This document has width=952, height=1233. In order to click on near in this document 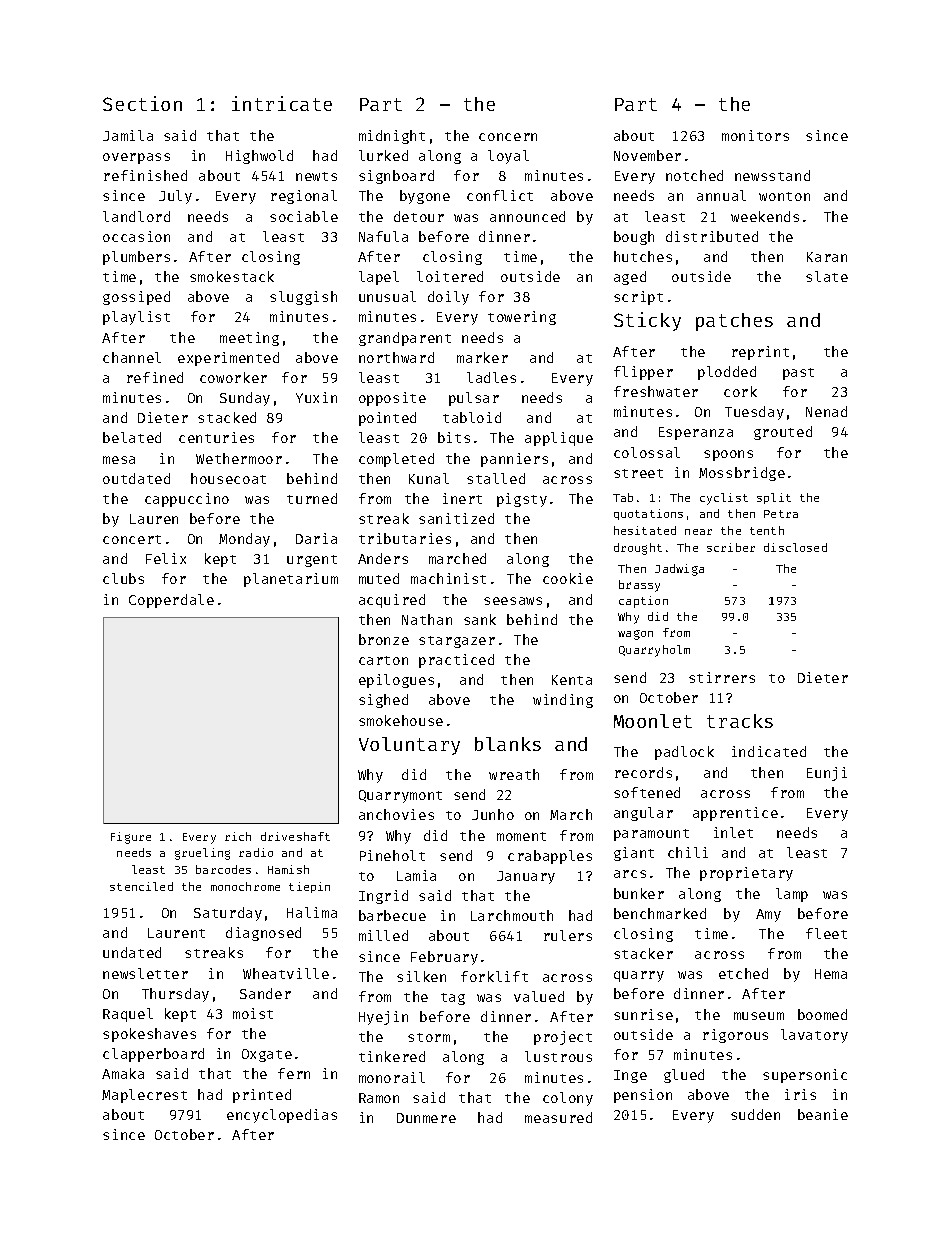, I will do `click(698, 532)`.
